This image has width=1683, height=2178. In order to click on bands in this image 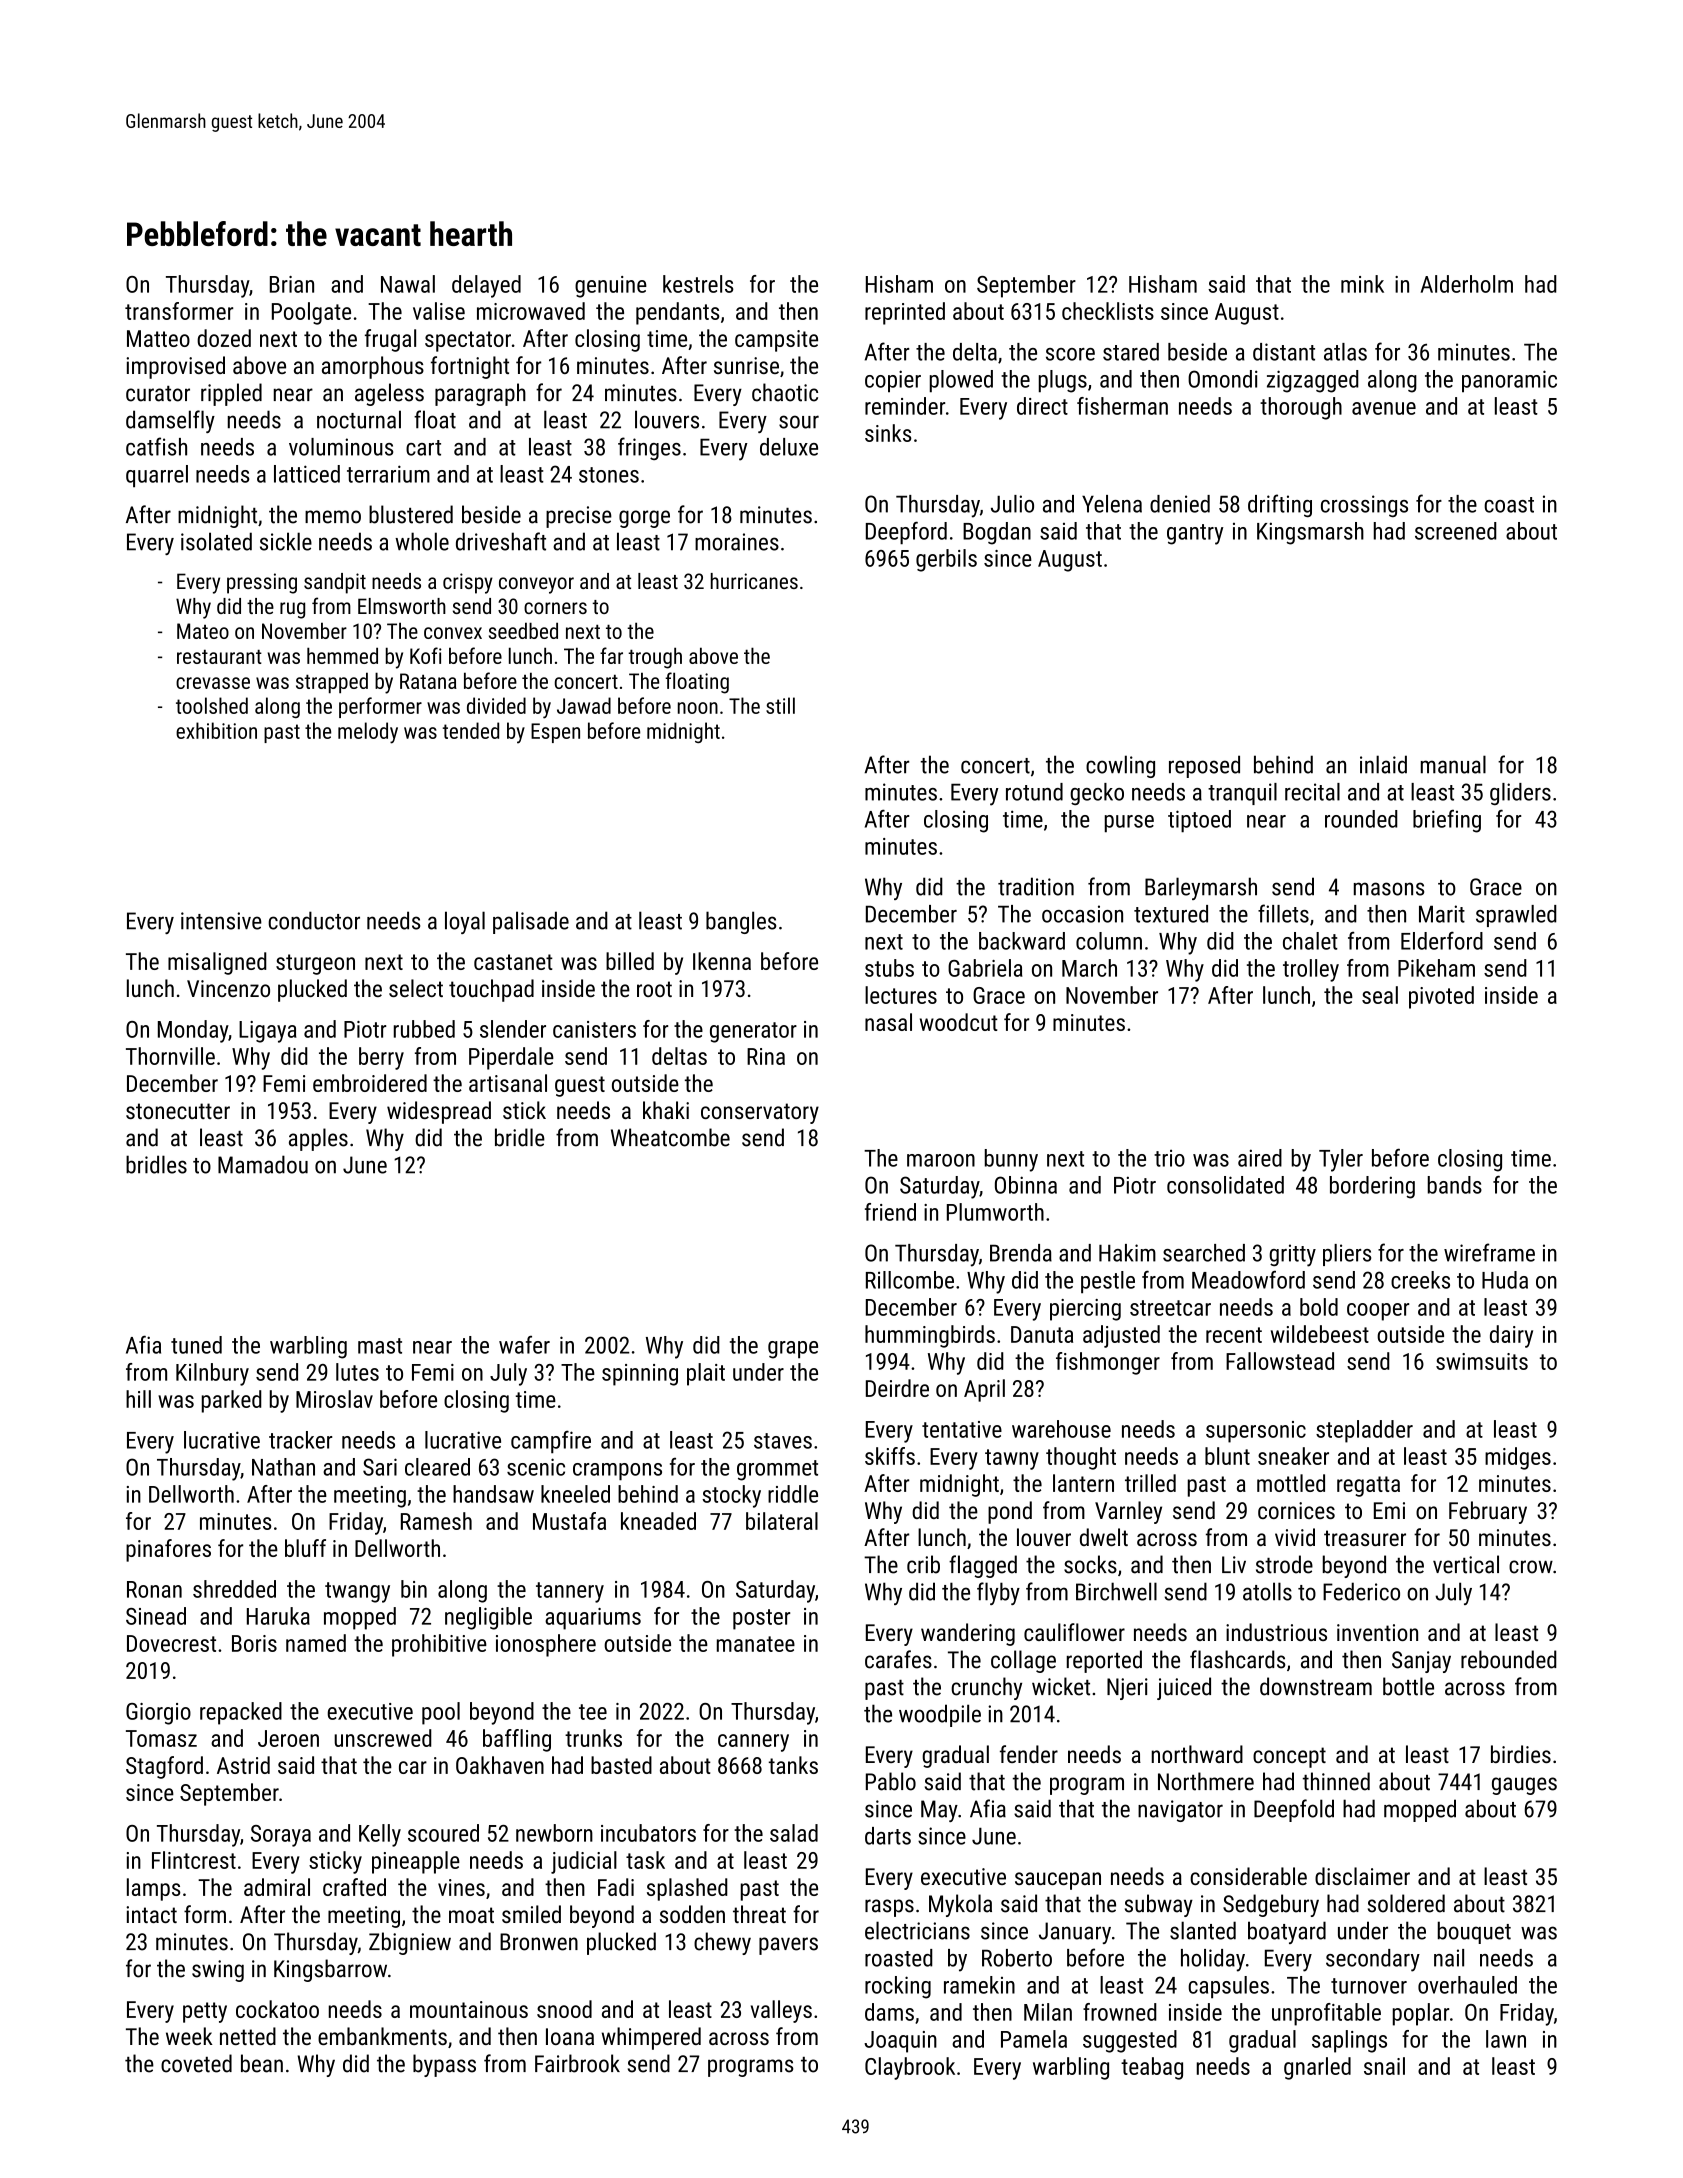, I will do `click(1455, 1185)`.
